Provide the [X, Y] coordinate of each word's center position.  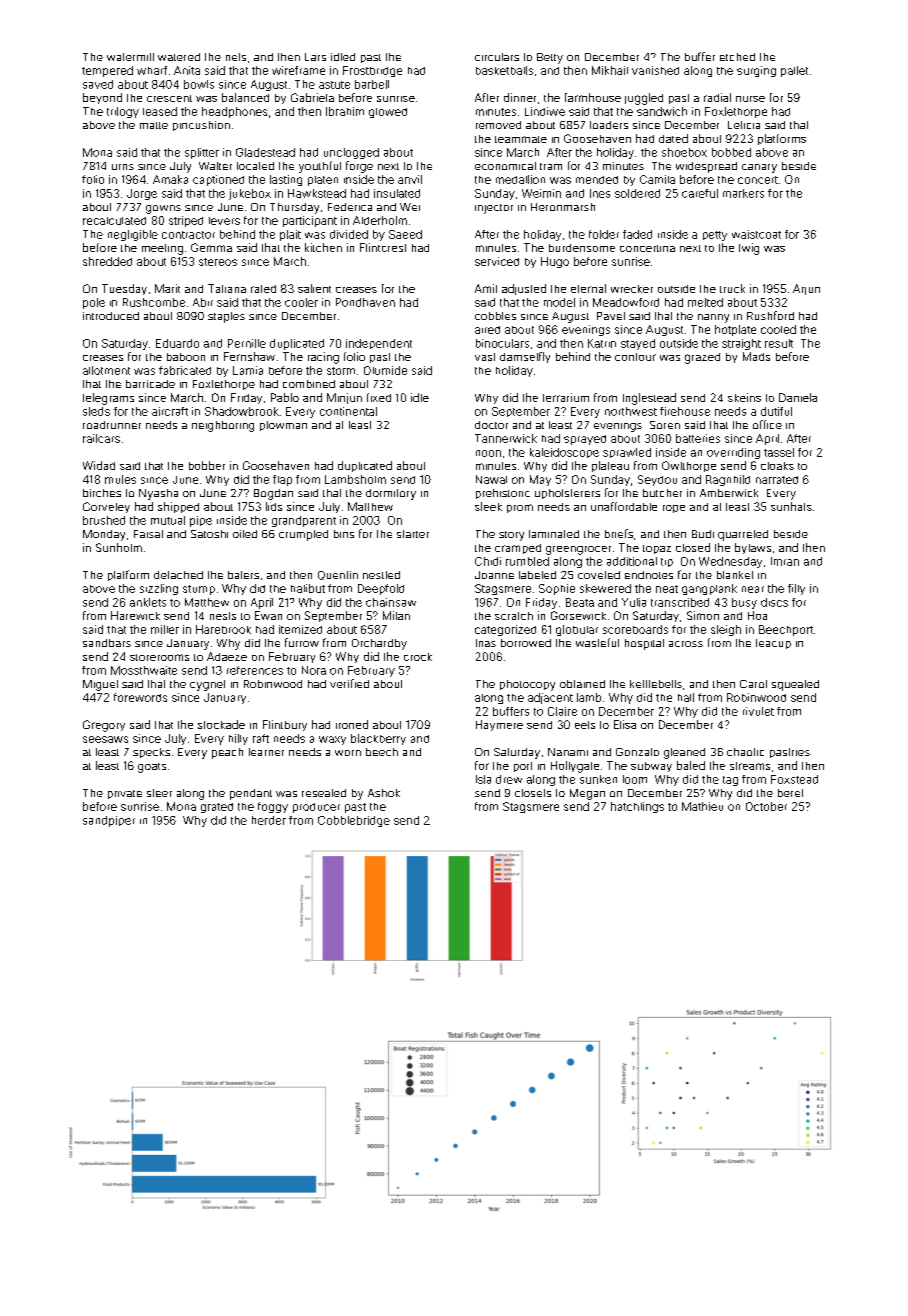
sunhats [791, 506]
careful [700, 193]
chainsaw [391, 602]
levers [224, 221]
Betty [550, 58]
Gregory [104, 726]
